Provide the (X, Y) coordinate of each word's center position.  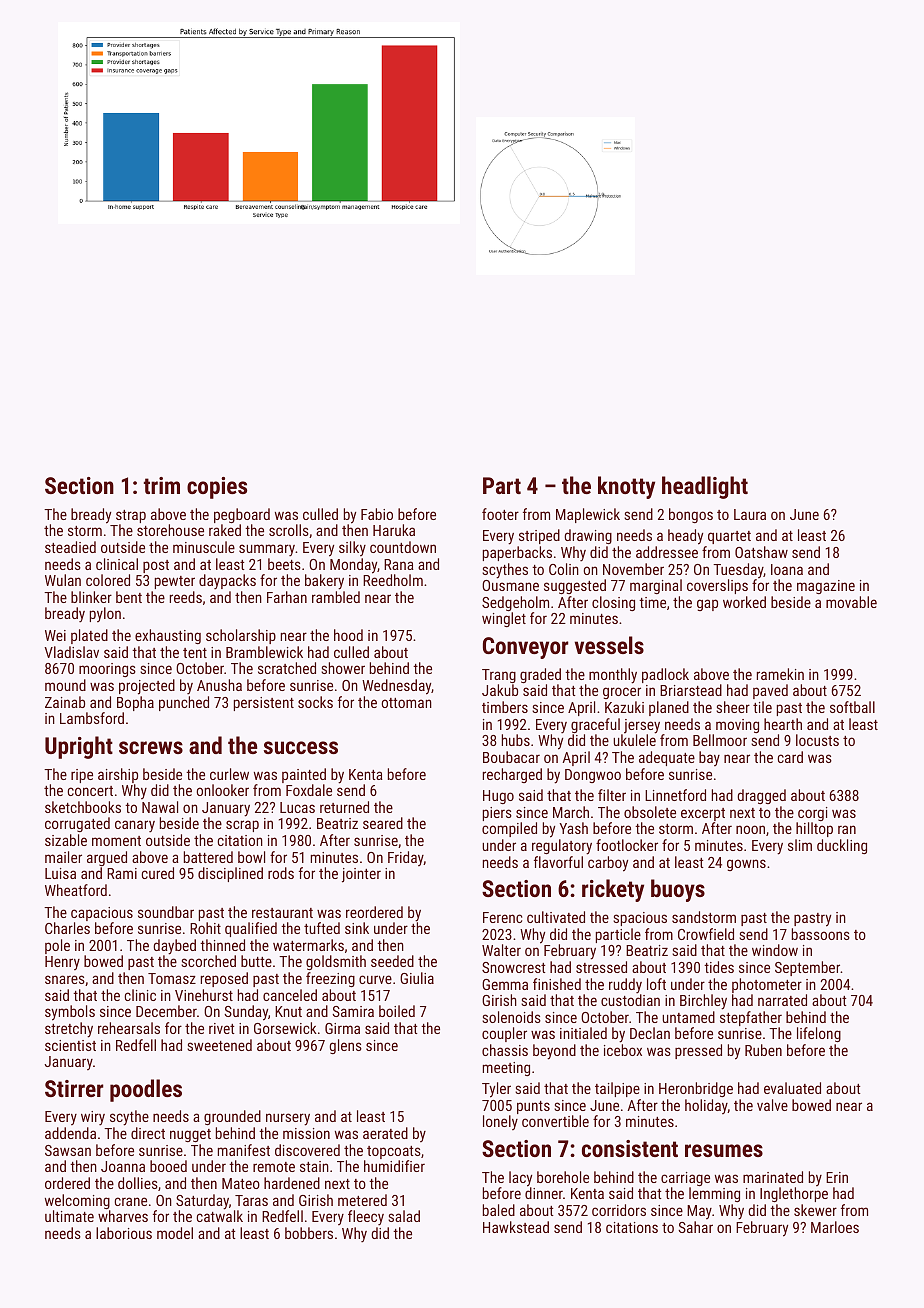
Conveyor (526, 648)
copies (217, 488)
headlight (705, 487)
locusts (817, 740)
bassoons (821, 934)
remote (274, 1167)
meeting (506, 1069)
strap (131, 516)
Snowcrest (514, 967)
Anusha (219, 685)
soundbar (166, 912)
